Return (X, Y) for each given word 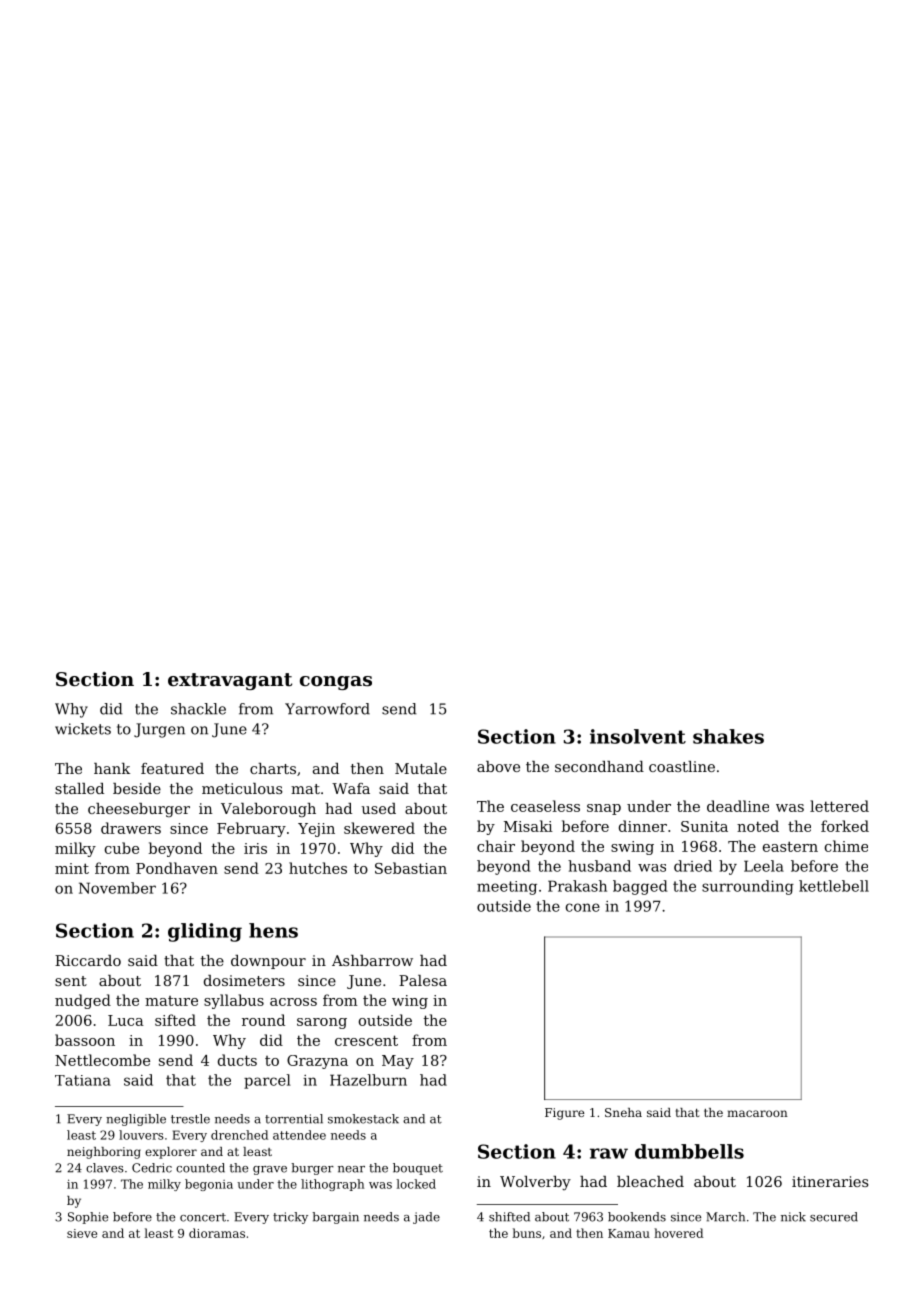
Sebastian (411, 868)
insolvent (638, 736)
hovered (678, 1233)
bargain (335, 1218)
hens (273, 930)
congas (336, 683)
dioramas (217, 1233)
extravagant (230, 681)
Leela (764, 866)
